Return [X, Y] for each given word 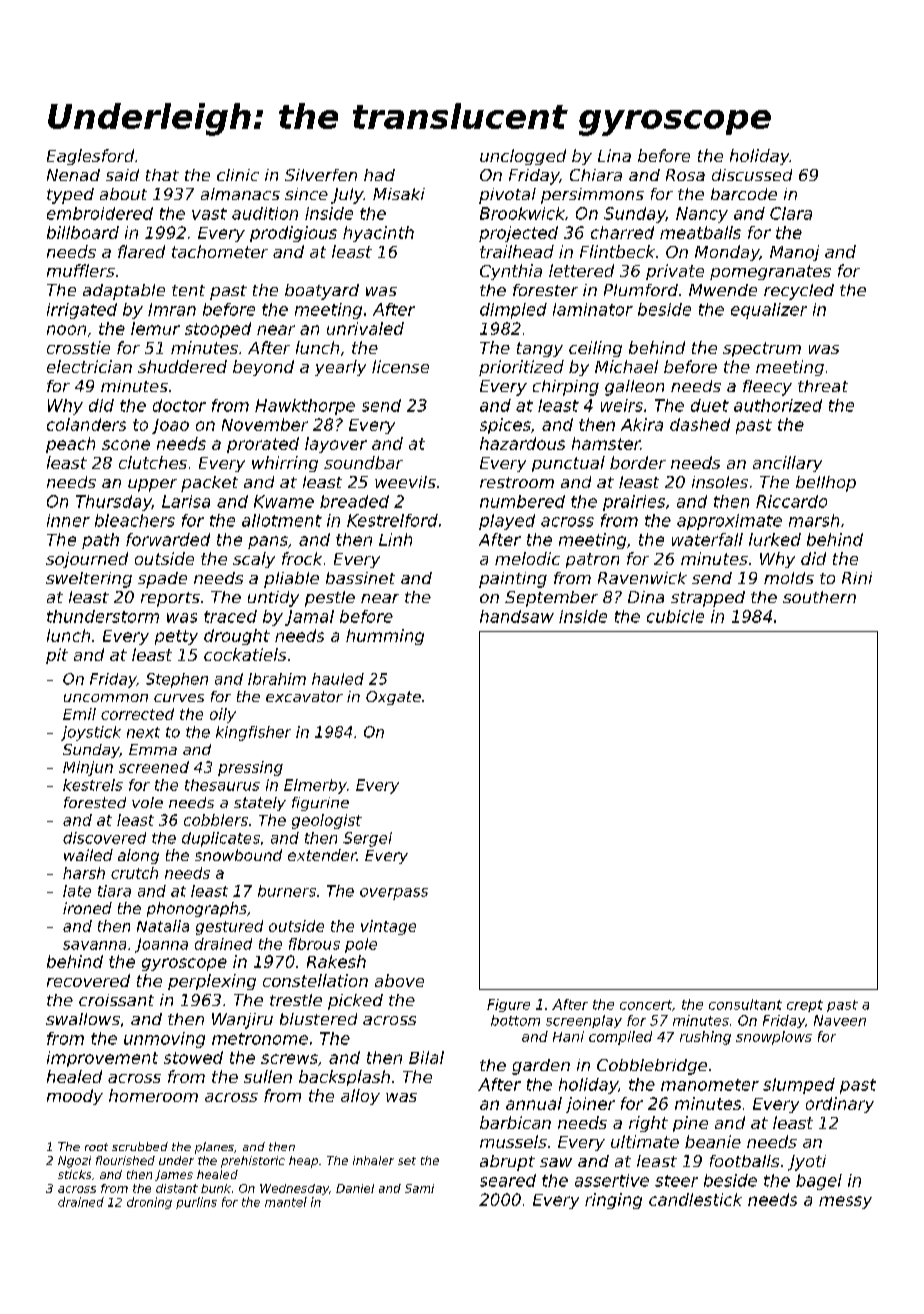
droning [149, 1203]
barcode [744, 194]
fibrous [314, 944]
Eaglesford [90, 157]
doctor [179, 405]
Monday [727, 253]
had [379, 175]
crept [805, 1006]
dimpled [513, 311]
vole [147, 802]
